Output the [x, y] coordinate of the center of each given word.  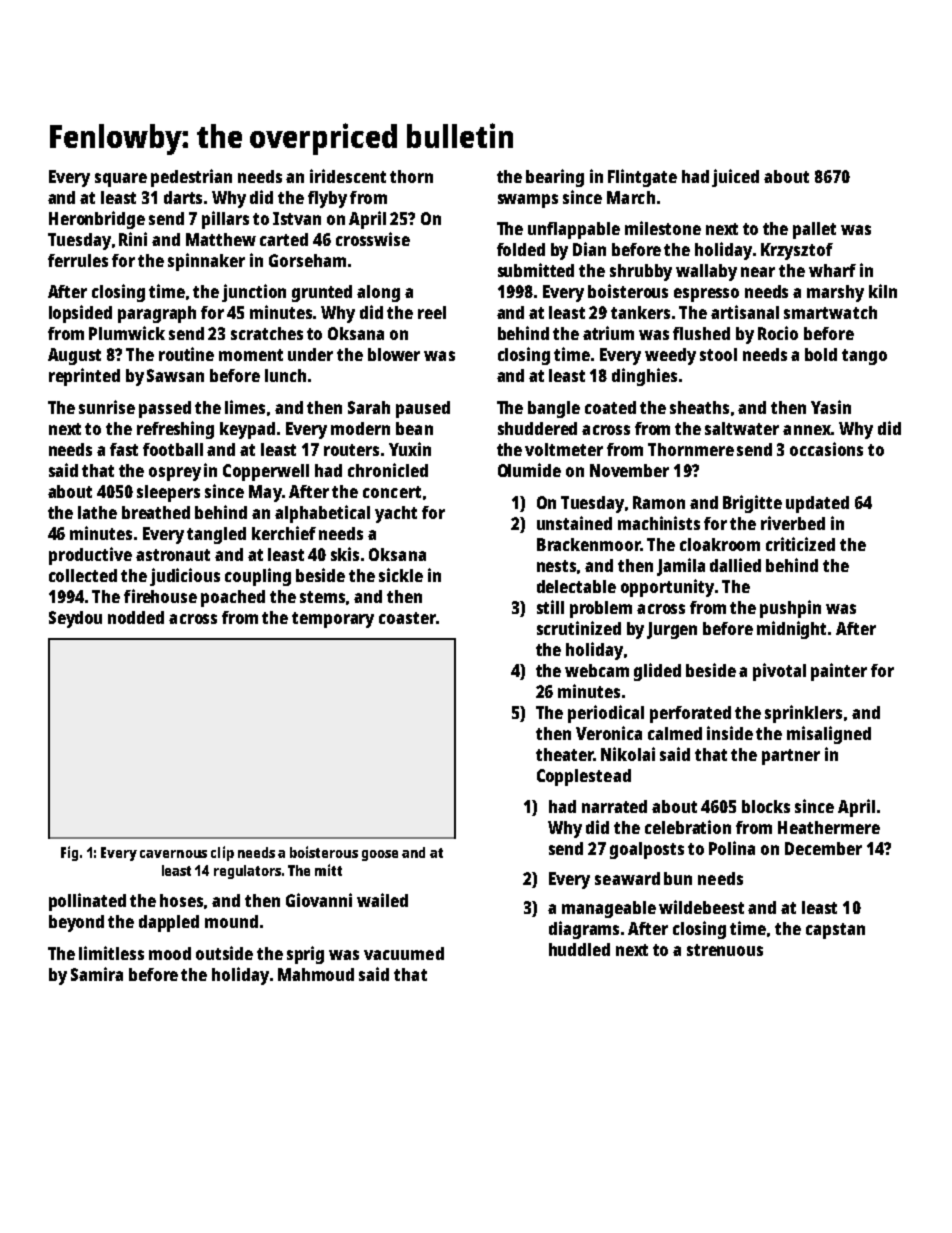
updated [817, 504]
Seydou [75, 619]
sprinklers [803, 714]
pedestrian [191, 178]
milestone [663, 228]
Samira [97, 974]
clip [222, 853]
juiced [735, 178]
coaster [407, 618]
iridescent [348, 176]
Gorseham [307, 260]
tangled [216, 535]
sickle [401, 575]
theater [565, 754]
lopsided [80, 314]
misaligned [829, 735]
